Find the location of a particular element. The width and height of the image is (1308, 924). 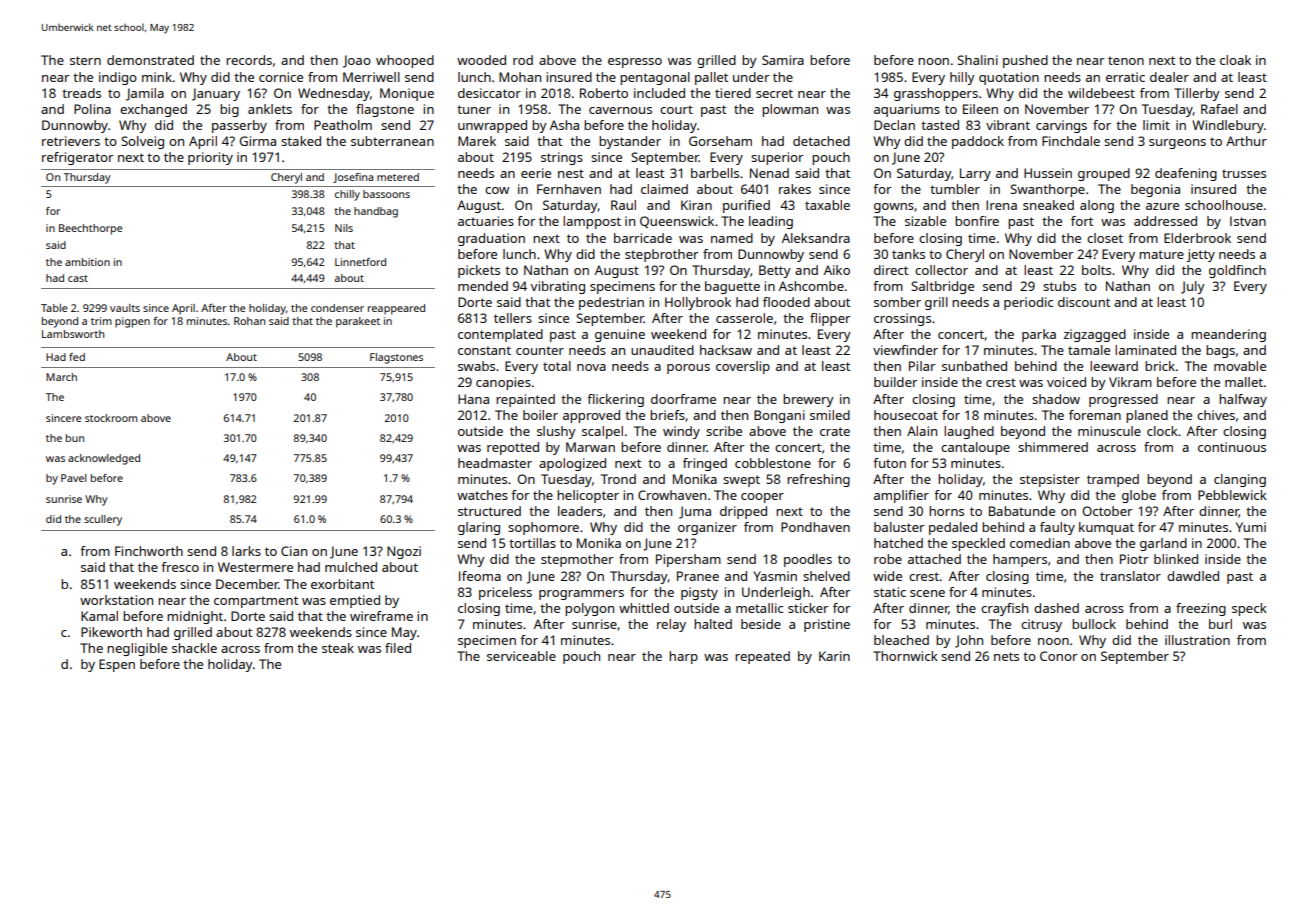

Shalini is located at coordinates (977, 60).
